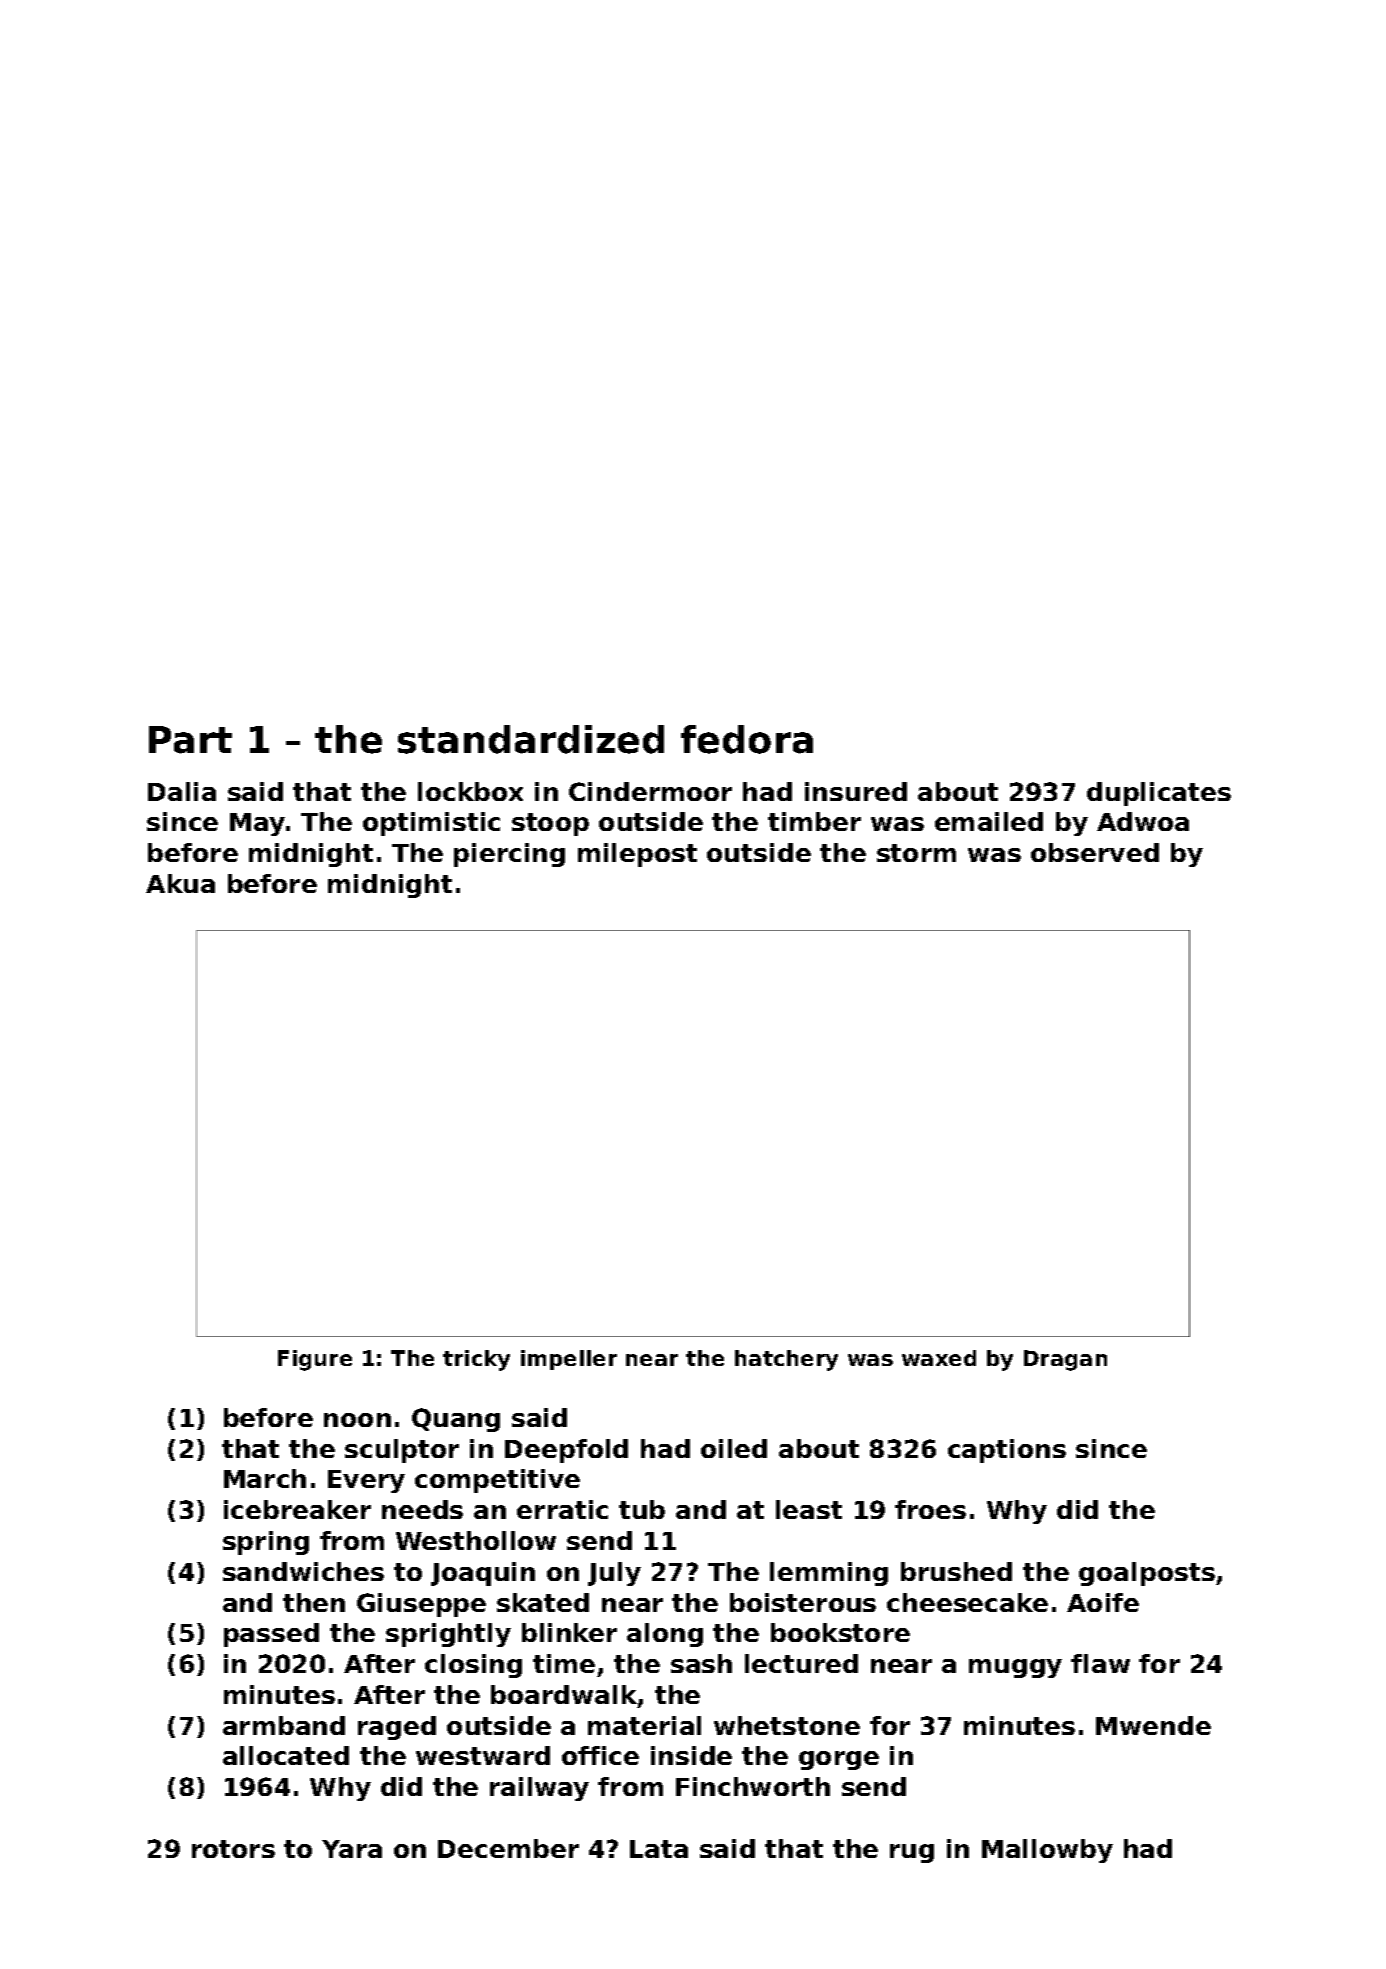  Describe the element at coordinates (650, 791) in the screenshot. I see `Cindermoor` at that location.
